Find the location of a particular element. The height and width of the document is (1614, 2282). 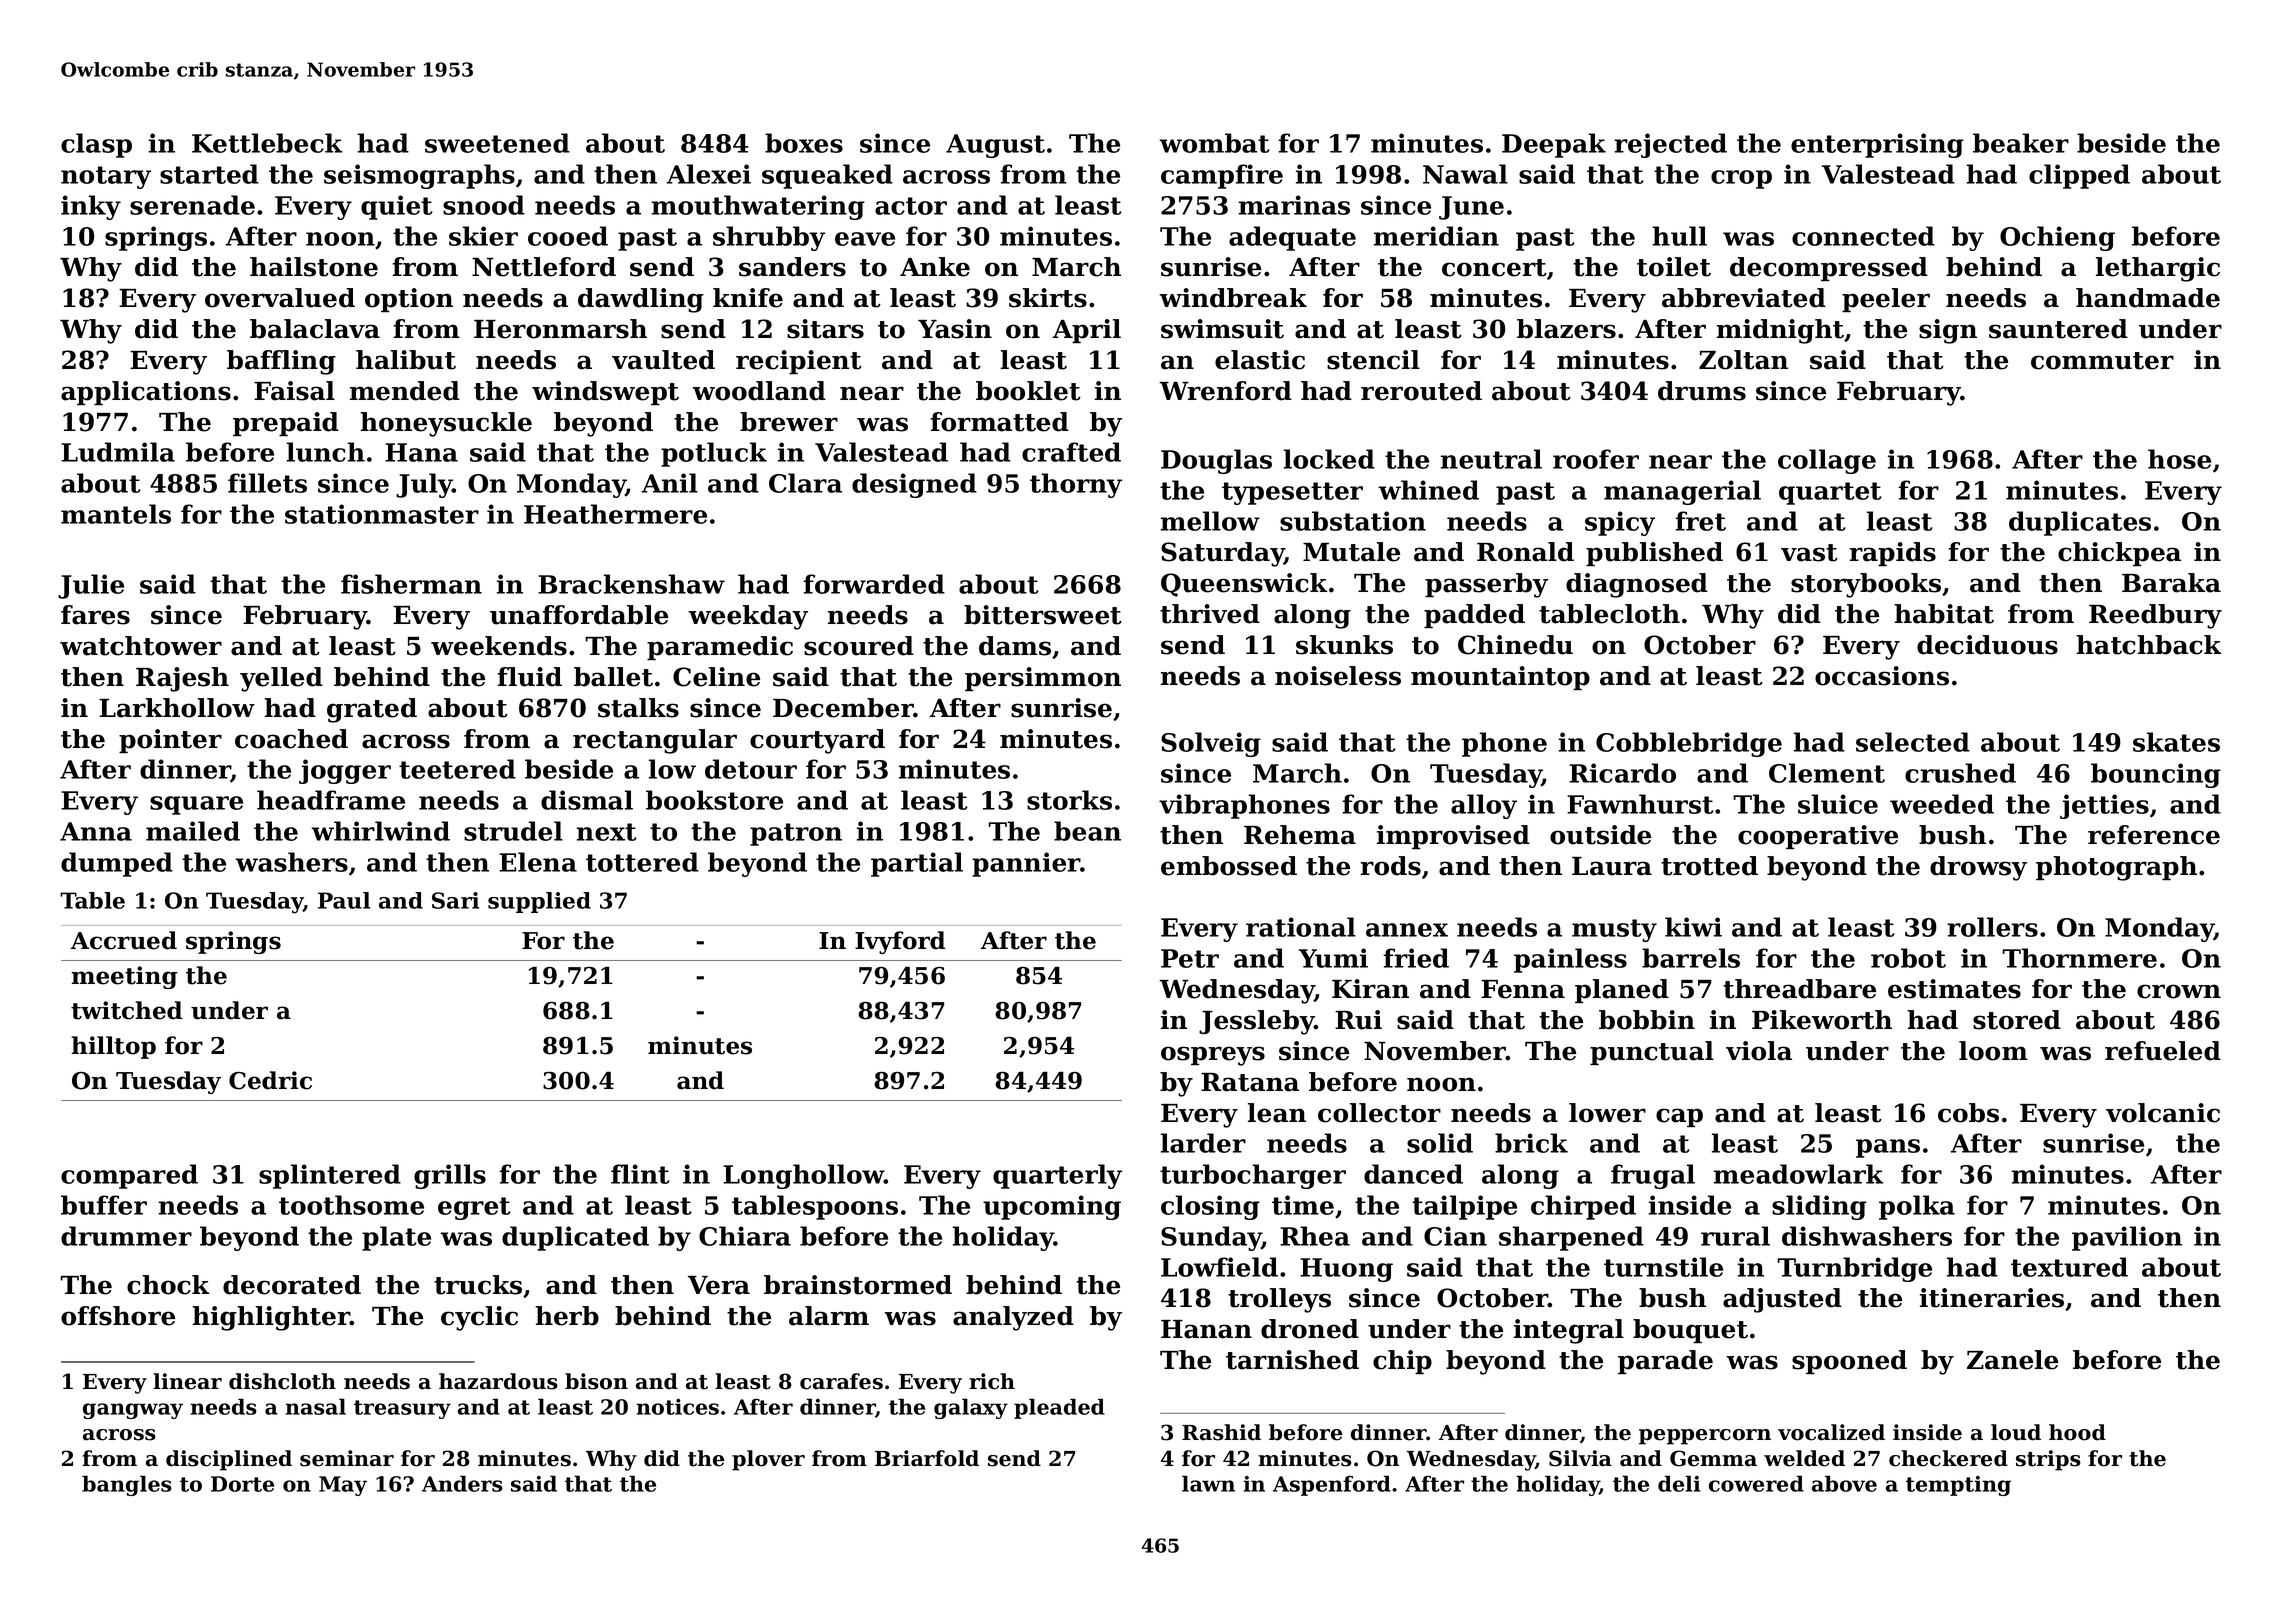

persimmon is located at coordinates (1043, 679).
